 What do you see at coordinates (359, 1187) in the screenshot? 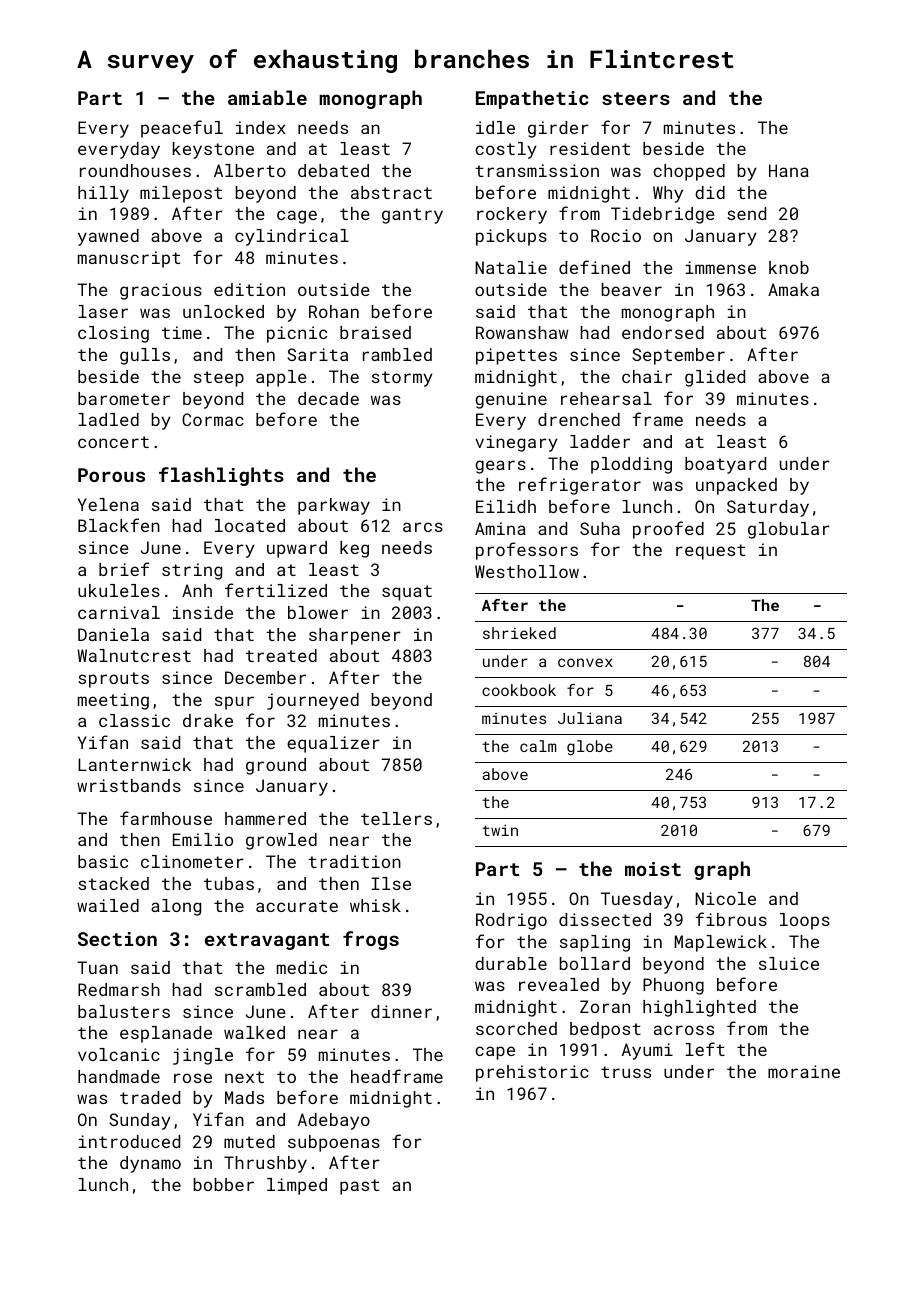
I see `past` at bounding box center [359, 1187].
